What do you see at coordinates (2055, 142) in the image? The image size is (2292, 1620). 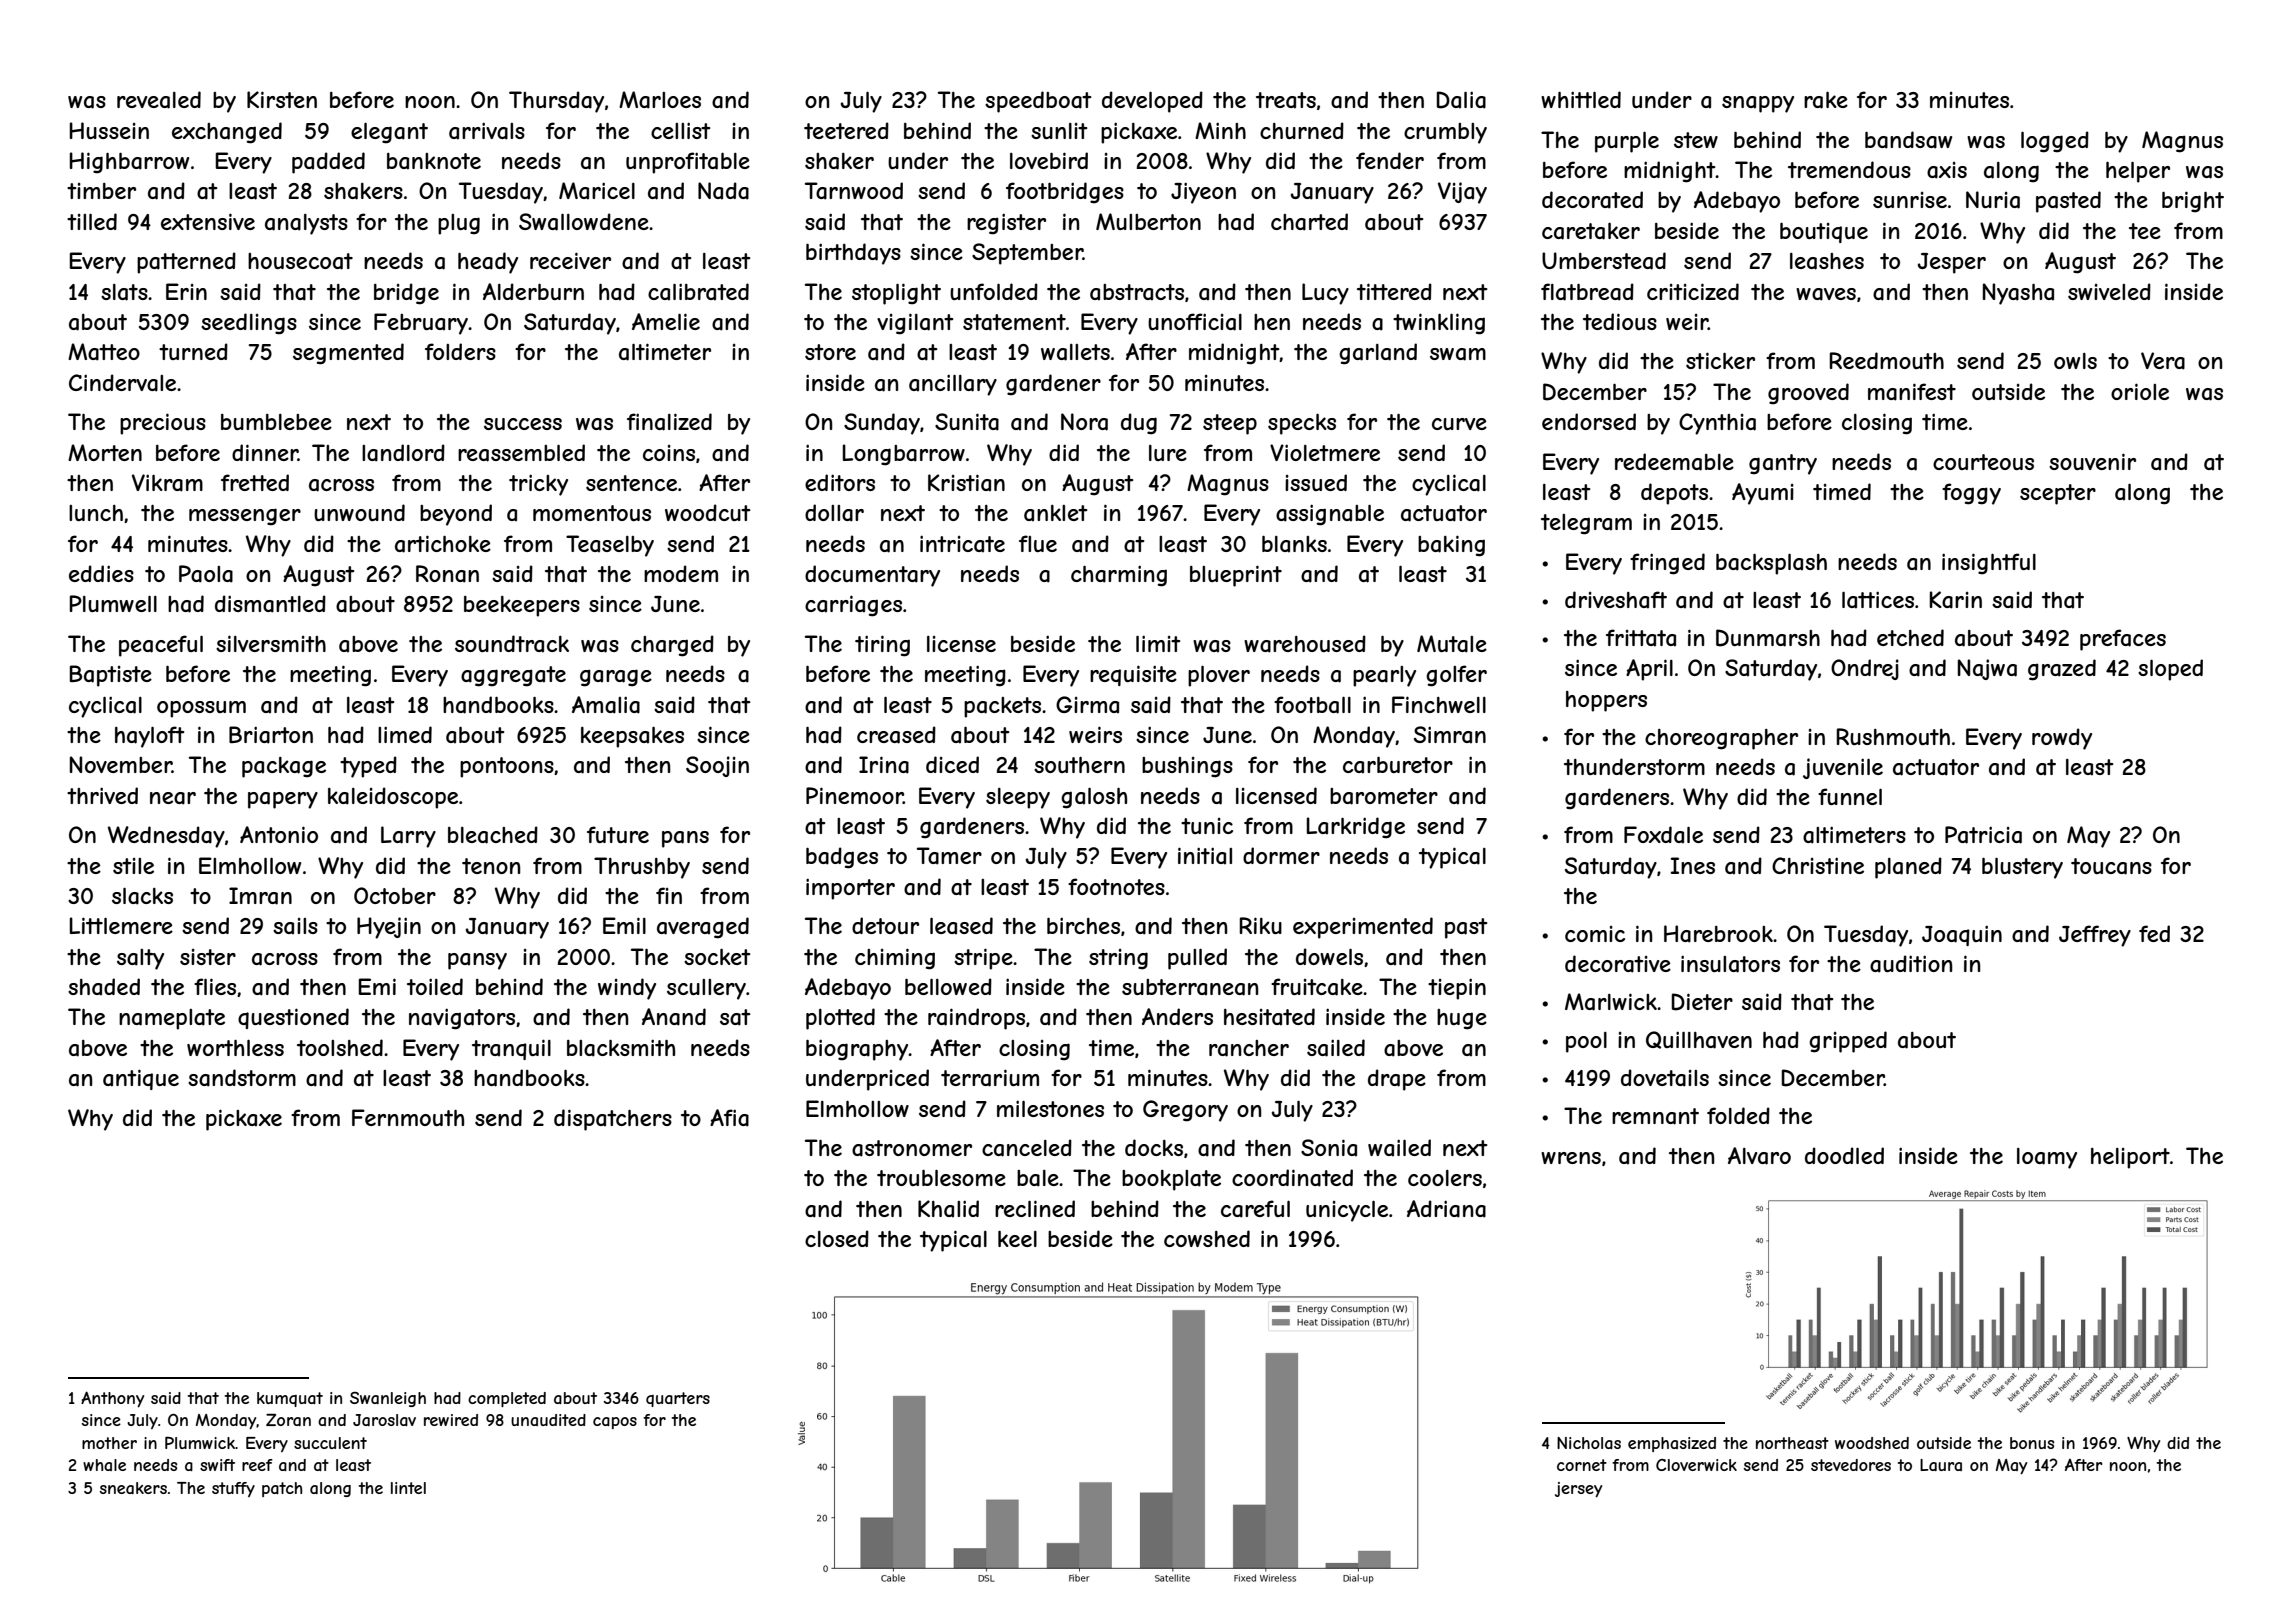 I see `logged` at bounding box center [2055, 142].
